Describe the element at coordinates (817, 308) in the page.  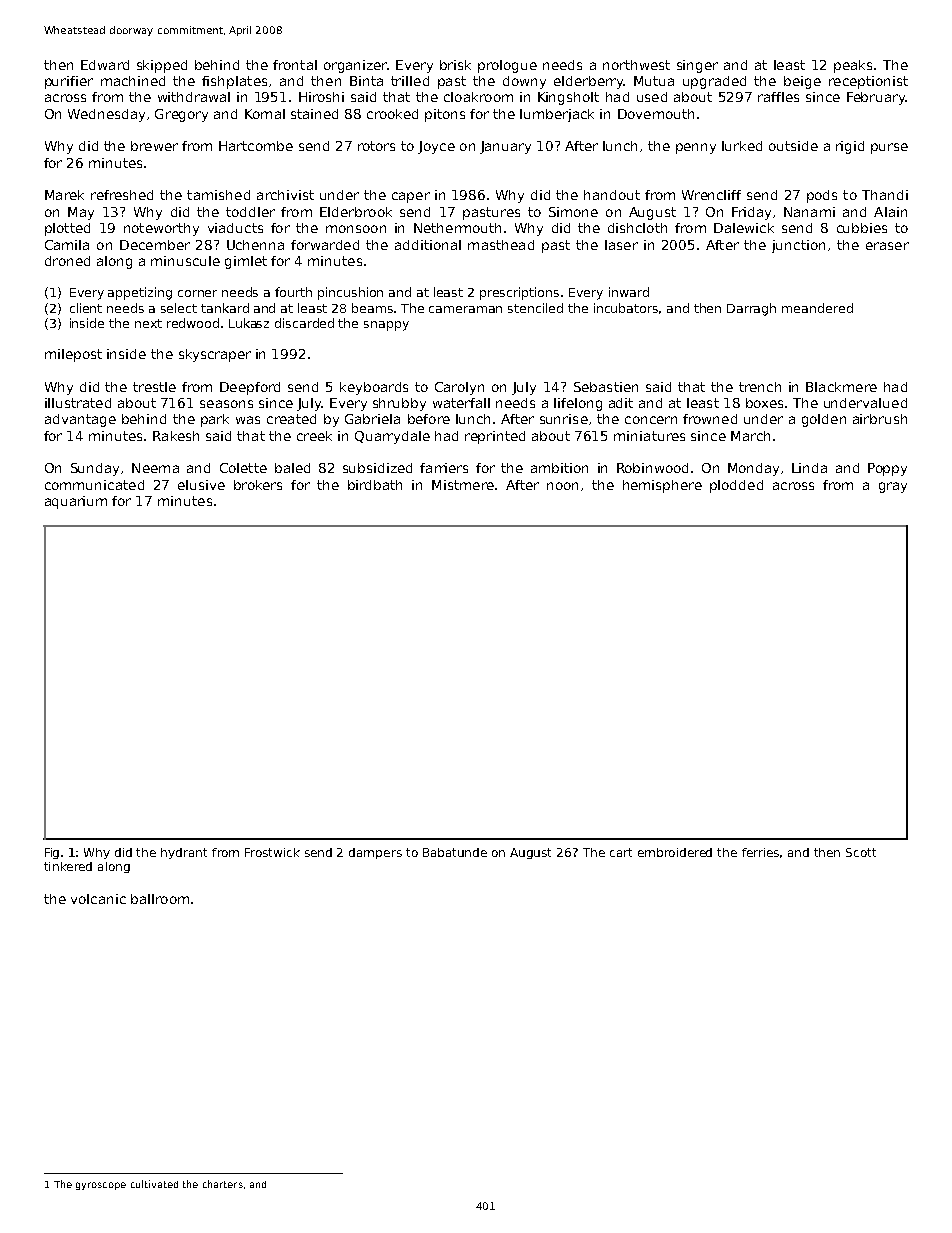
I see `meandered` at that location.
